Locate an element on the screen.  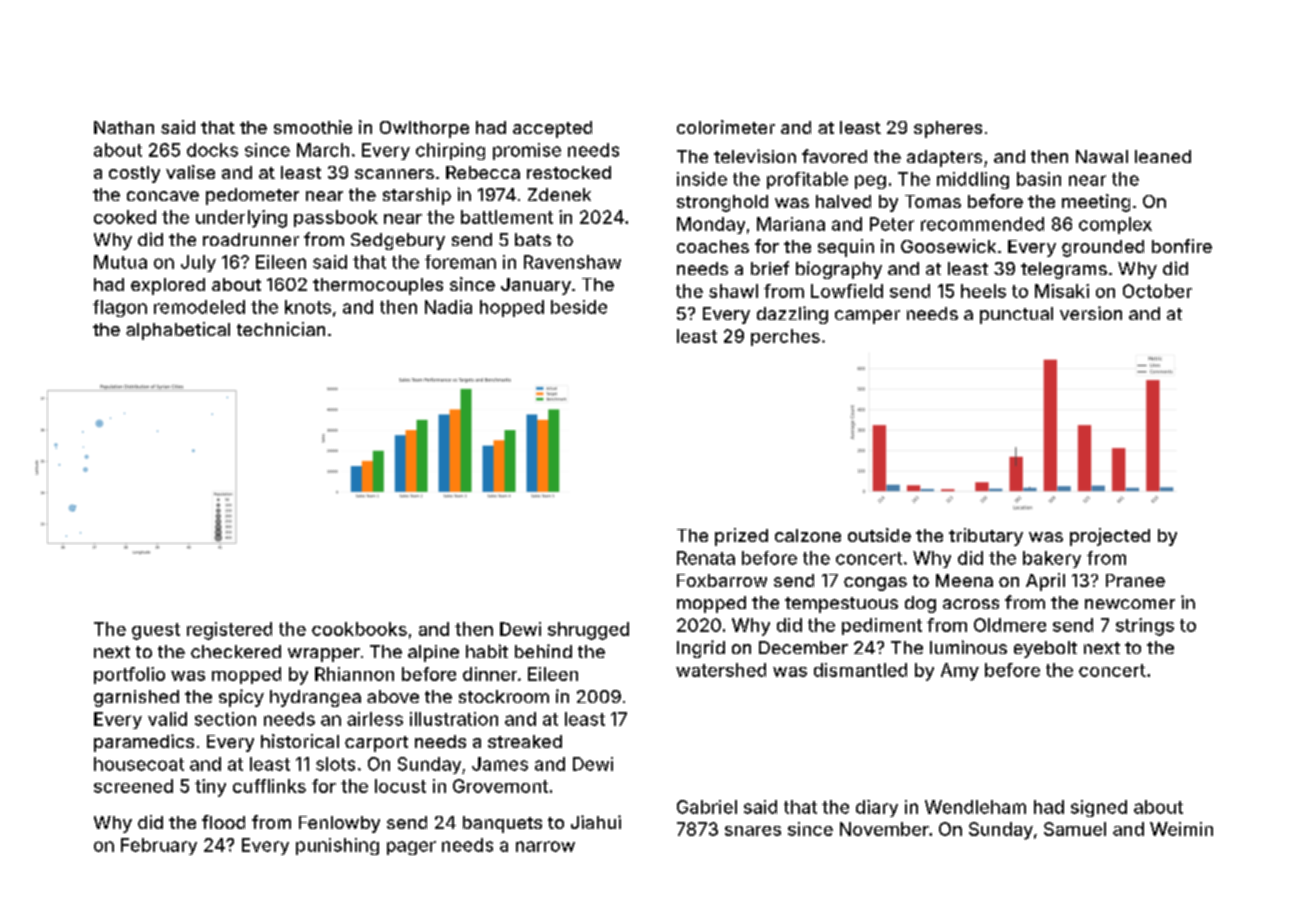
tributary is located at coordinates (986, 537).
